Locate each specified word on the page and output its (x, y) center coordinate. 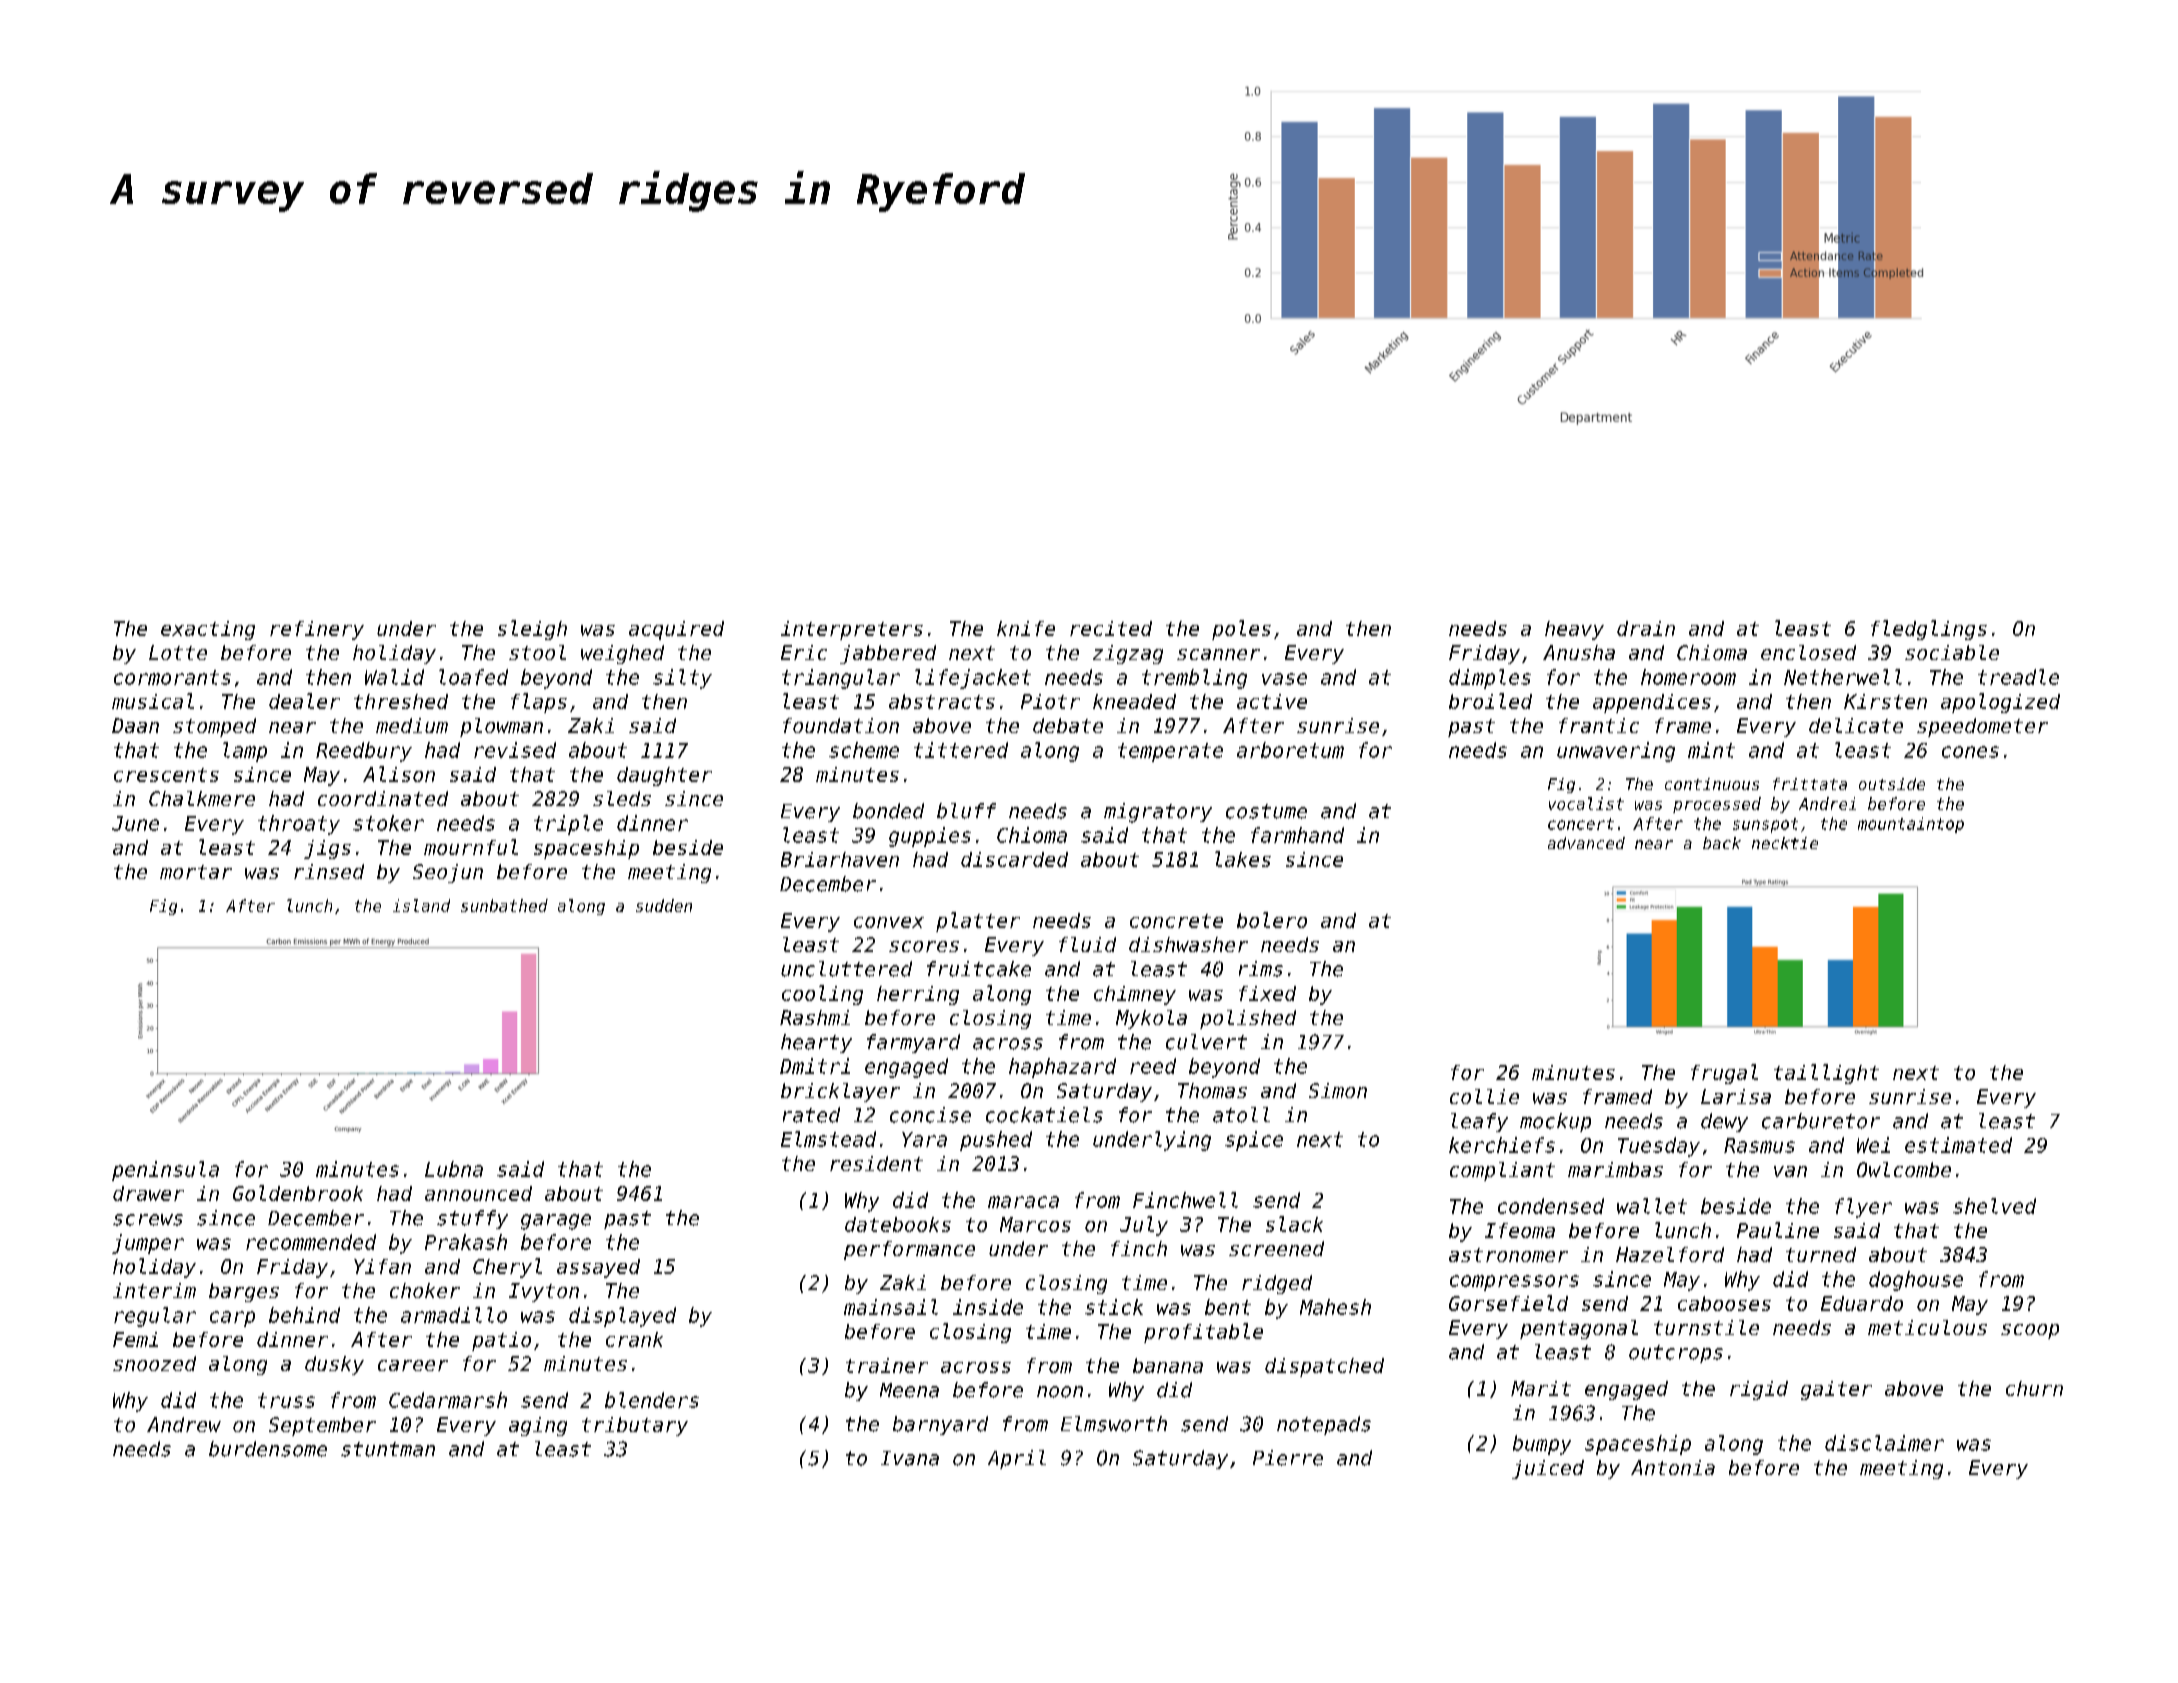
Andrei (1827, 803)
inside (988, 1307)
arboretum (1290, 750)
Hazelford (1670, 1254)
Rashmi (815, 1017)
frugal (1724, 1074)
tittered (961, 750)
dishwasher (1188, 944)
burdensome (268, 1449)
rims (1261, 969)
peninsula (165, 1171)
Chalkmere (202, 798)
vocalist (1586, 803)
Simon (1338, 1090)
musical (153, 701)
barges (244, 1292)
